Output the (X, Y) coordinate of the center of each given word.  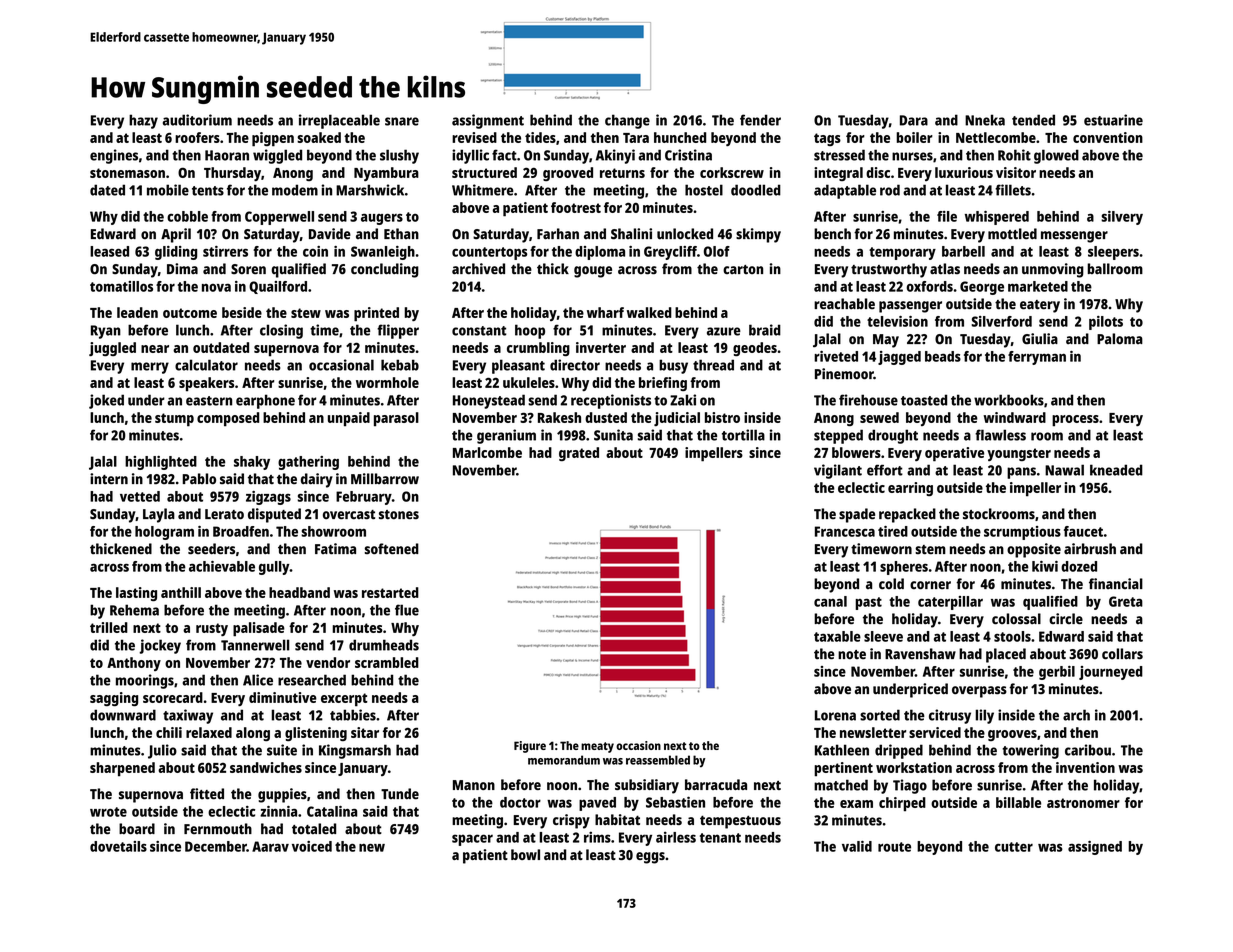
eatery (1040, 306)
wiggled (277, 156)
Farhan (558, 234)
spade (857, 515)
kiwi (1045, 566)
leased (109, 251)
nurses (912, 156)
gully (274, 568)
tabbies (353, 715)
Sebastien (675, 802)
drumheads (384, 645)
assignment (488, 121)
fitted (207, 794)
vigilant (838, 471)
